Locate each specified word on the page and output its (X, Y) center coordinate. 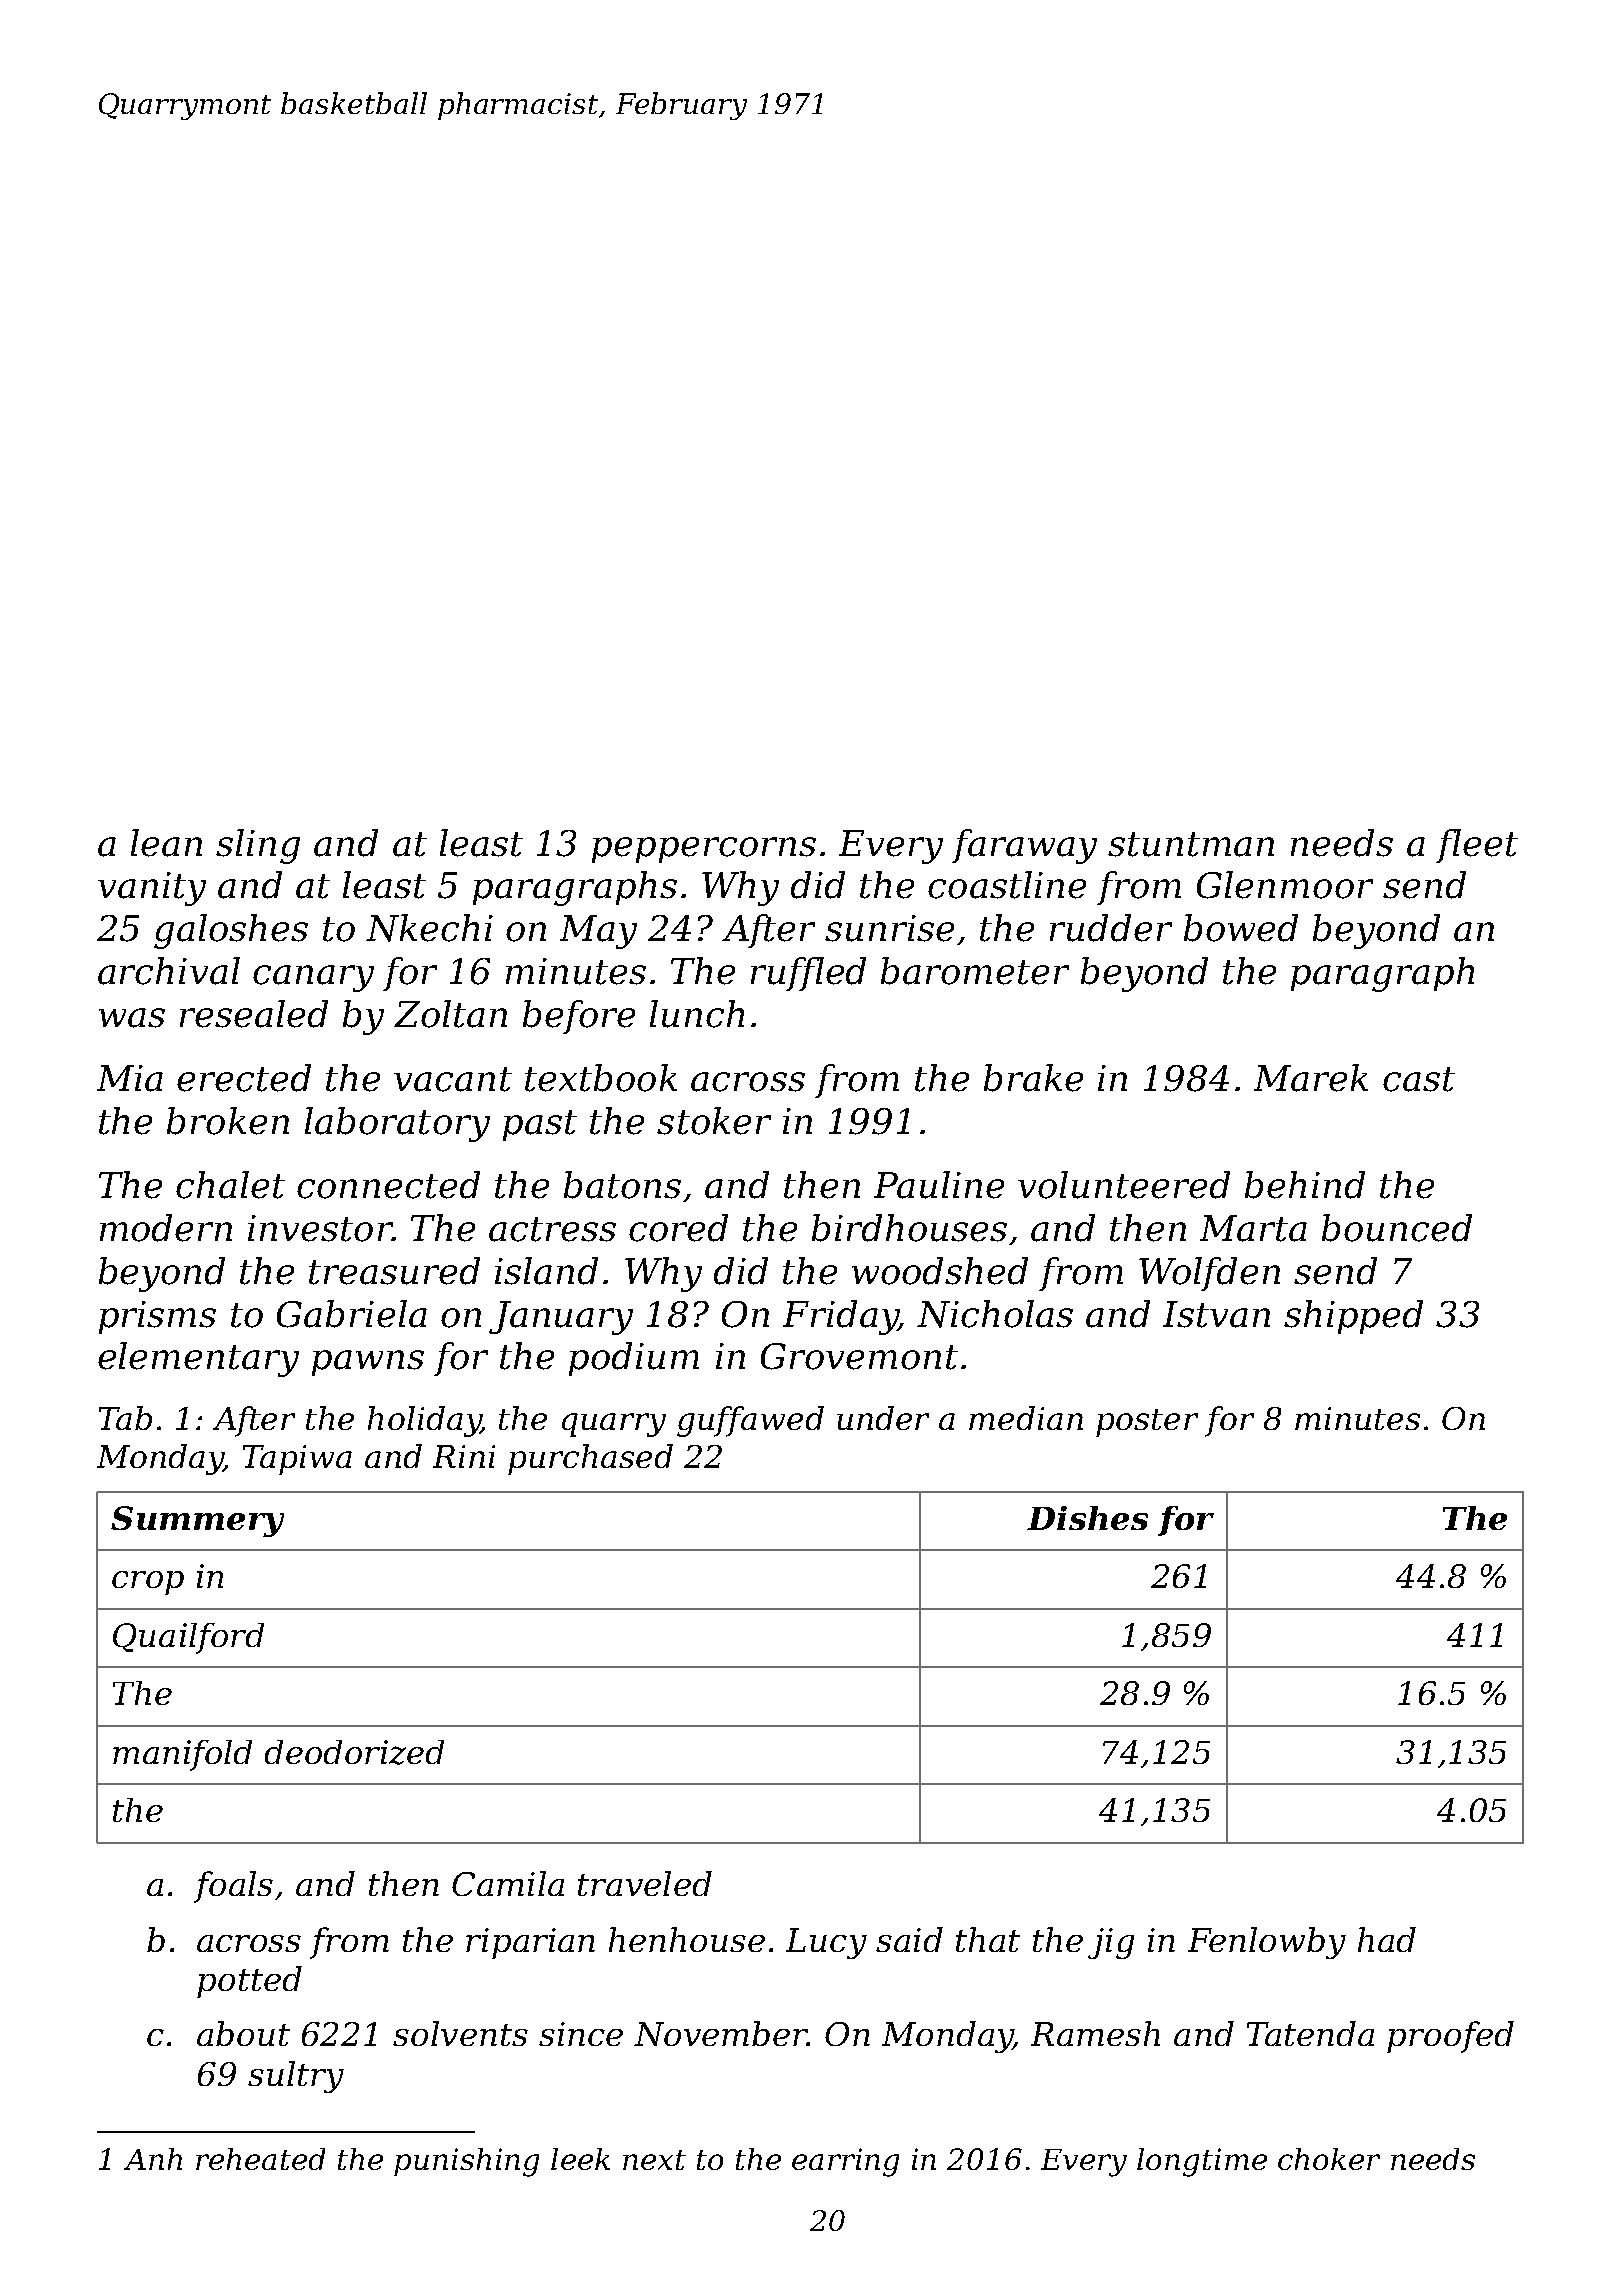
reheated (260, 2159)
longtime (1202, 2162)
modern (166, 1228)
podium (634, 1359)
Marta (1253, 1228)
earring (845, 2162)
